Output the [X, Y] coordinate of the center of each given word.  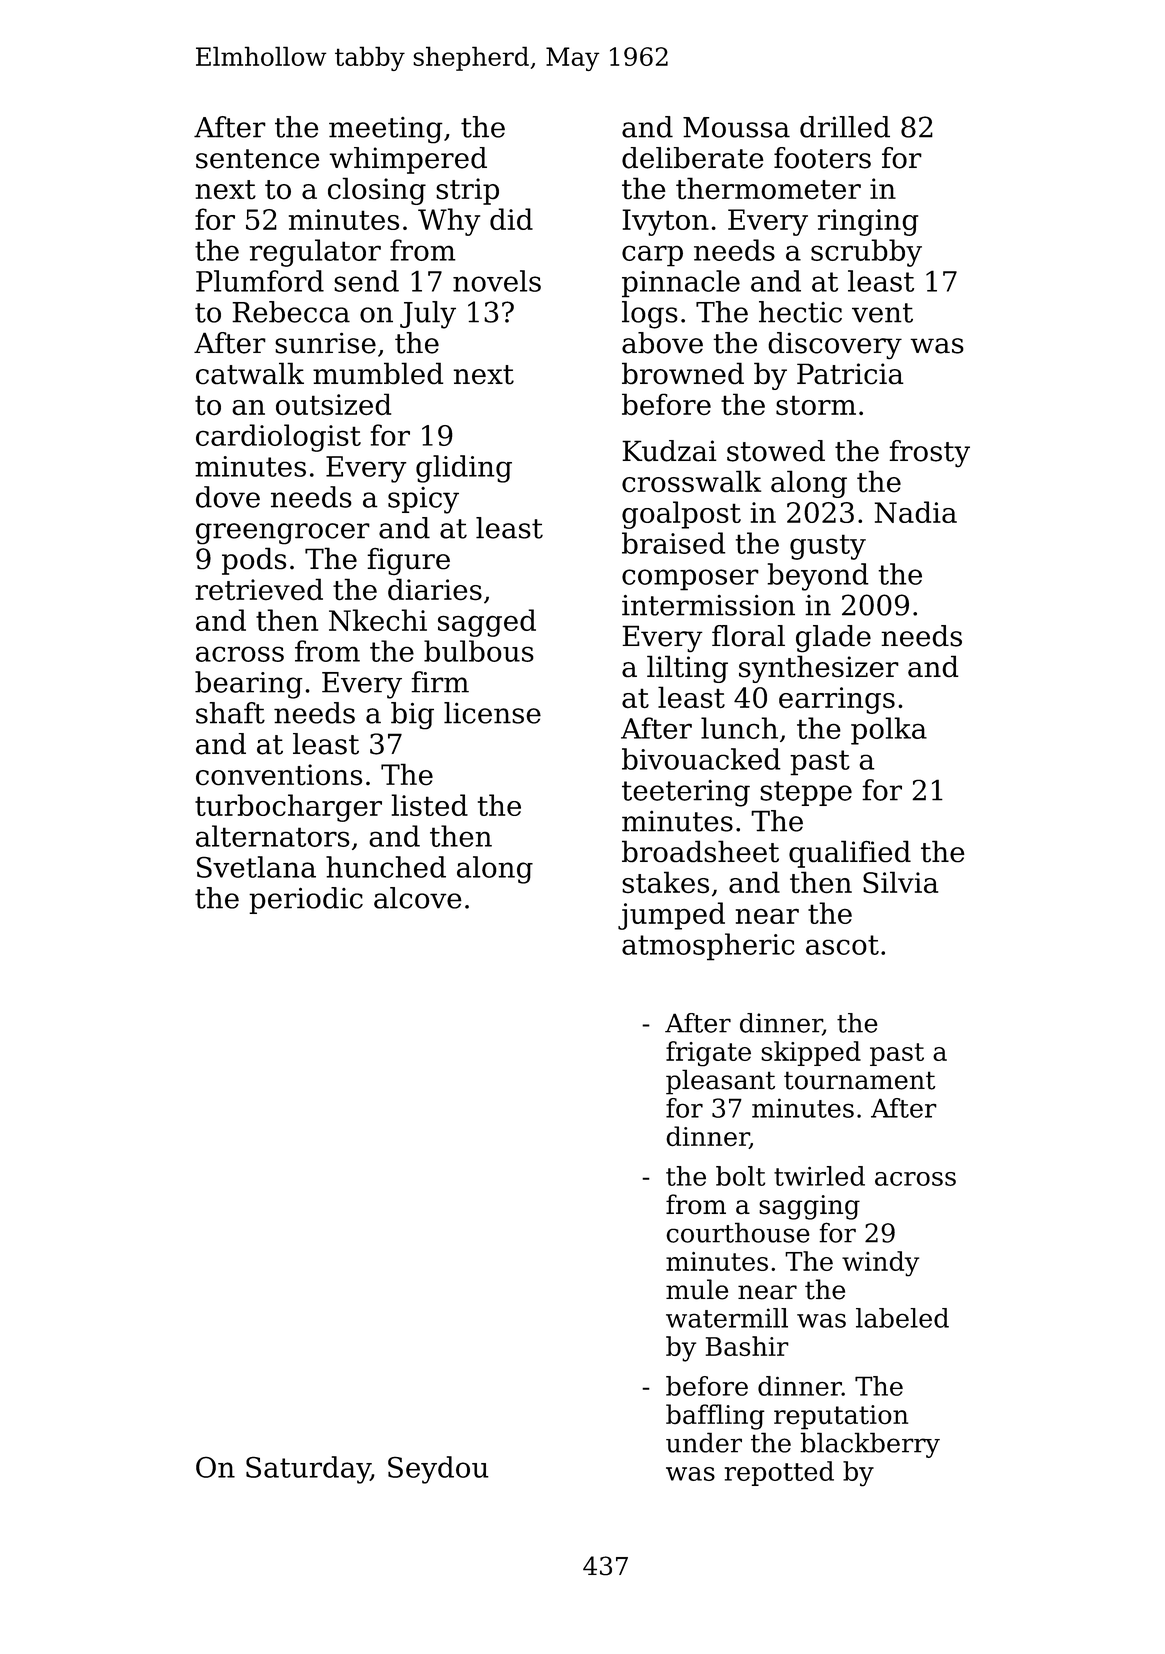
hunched [386, 867]
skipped [811, 1053]
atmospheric [708, 947]
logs [650, 315]
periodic [306, 900]
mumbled [378, 373]
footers [822, 158]
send [366, 281]
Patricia [850, 374]
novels [497, 281]
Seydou [438, 1470]
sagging [809, 1207]
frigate [708, 1054]
